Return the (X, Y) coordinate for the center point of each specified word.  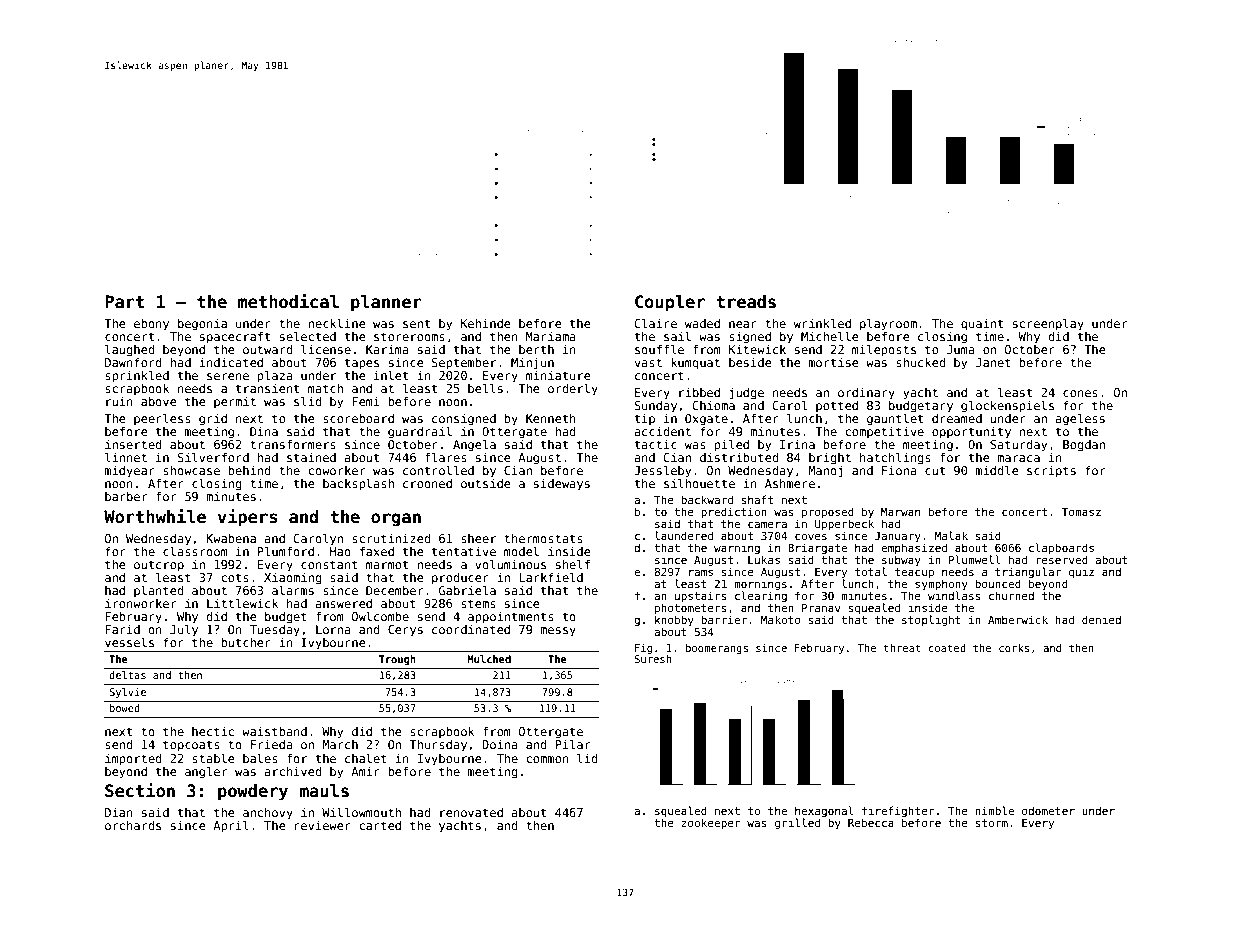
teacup (914, 573)
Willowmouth (361, 812)
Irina (797, 444)
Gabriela (467, 590)
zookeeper (711, 823)
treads (746, 302)
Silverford (213, 457)
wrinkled (822, 323)
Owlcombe (380, 616)
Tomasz (1081, 512)
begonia (202, 325)
